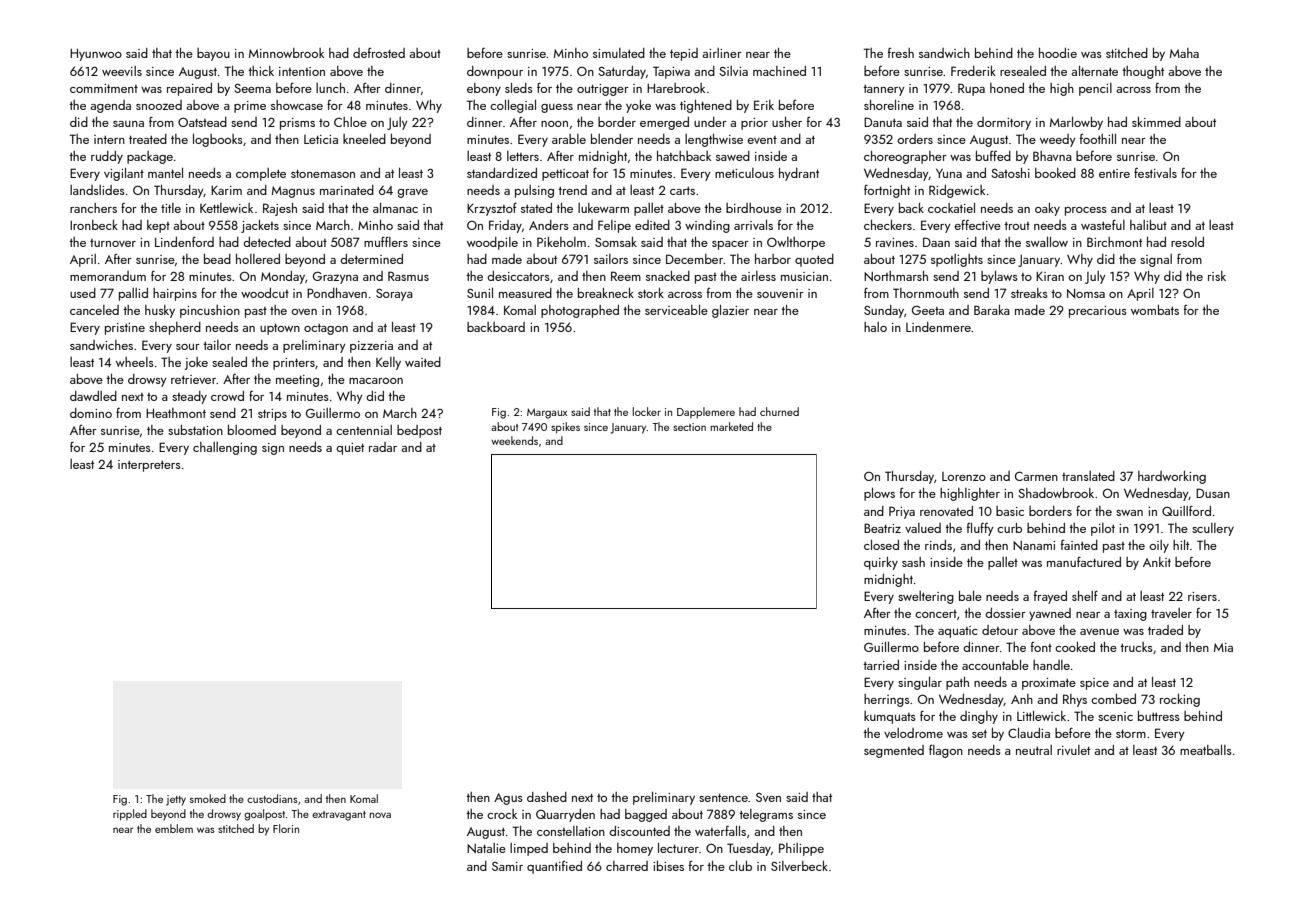  Describe the element at coordinates (799, 866) in the screenshot. I see `Silverbeck` at that location.
